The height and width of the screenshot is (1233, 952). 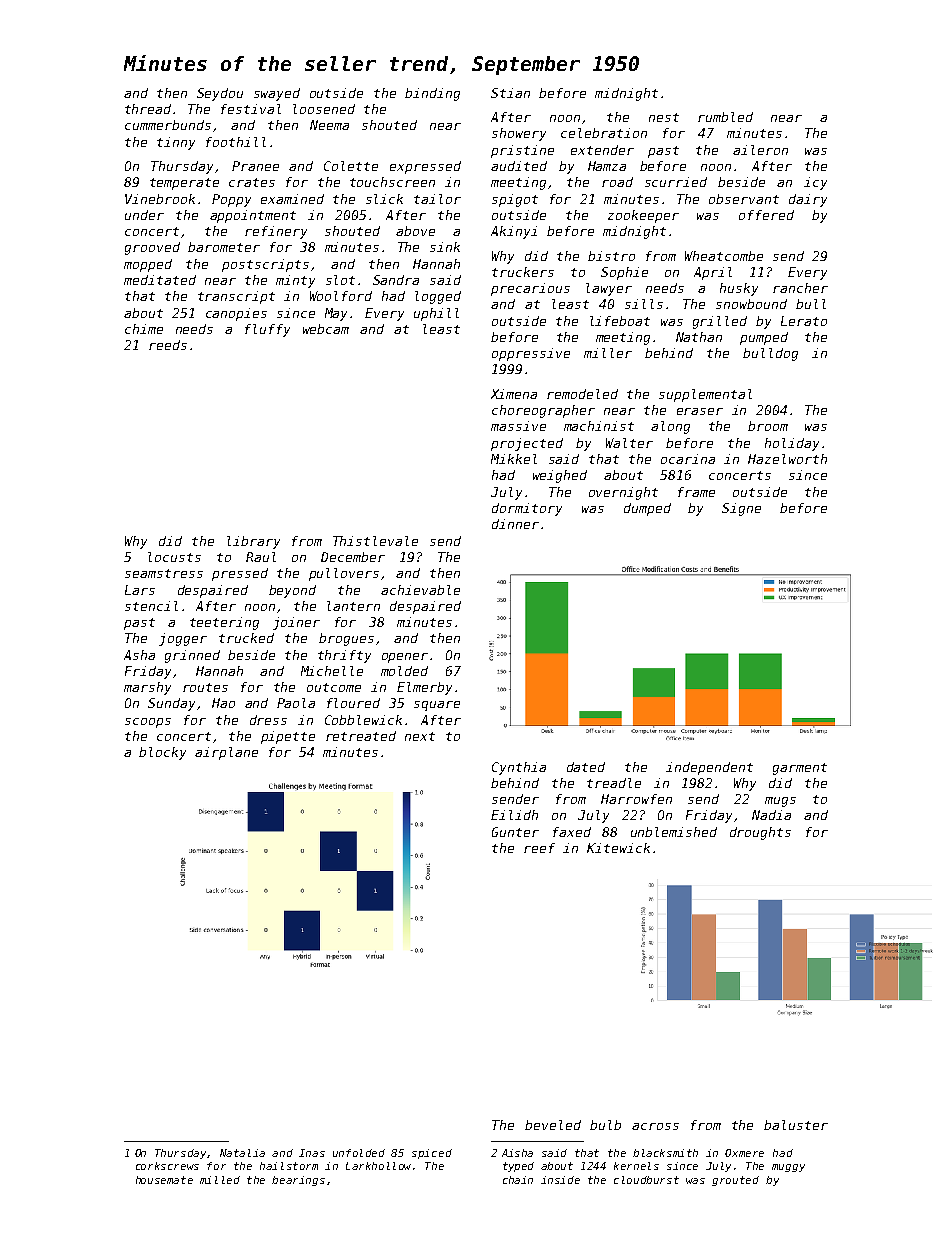 I want to click on independent, so click(x=709, y=768).
